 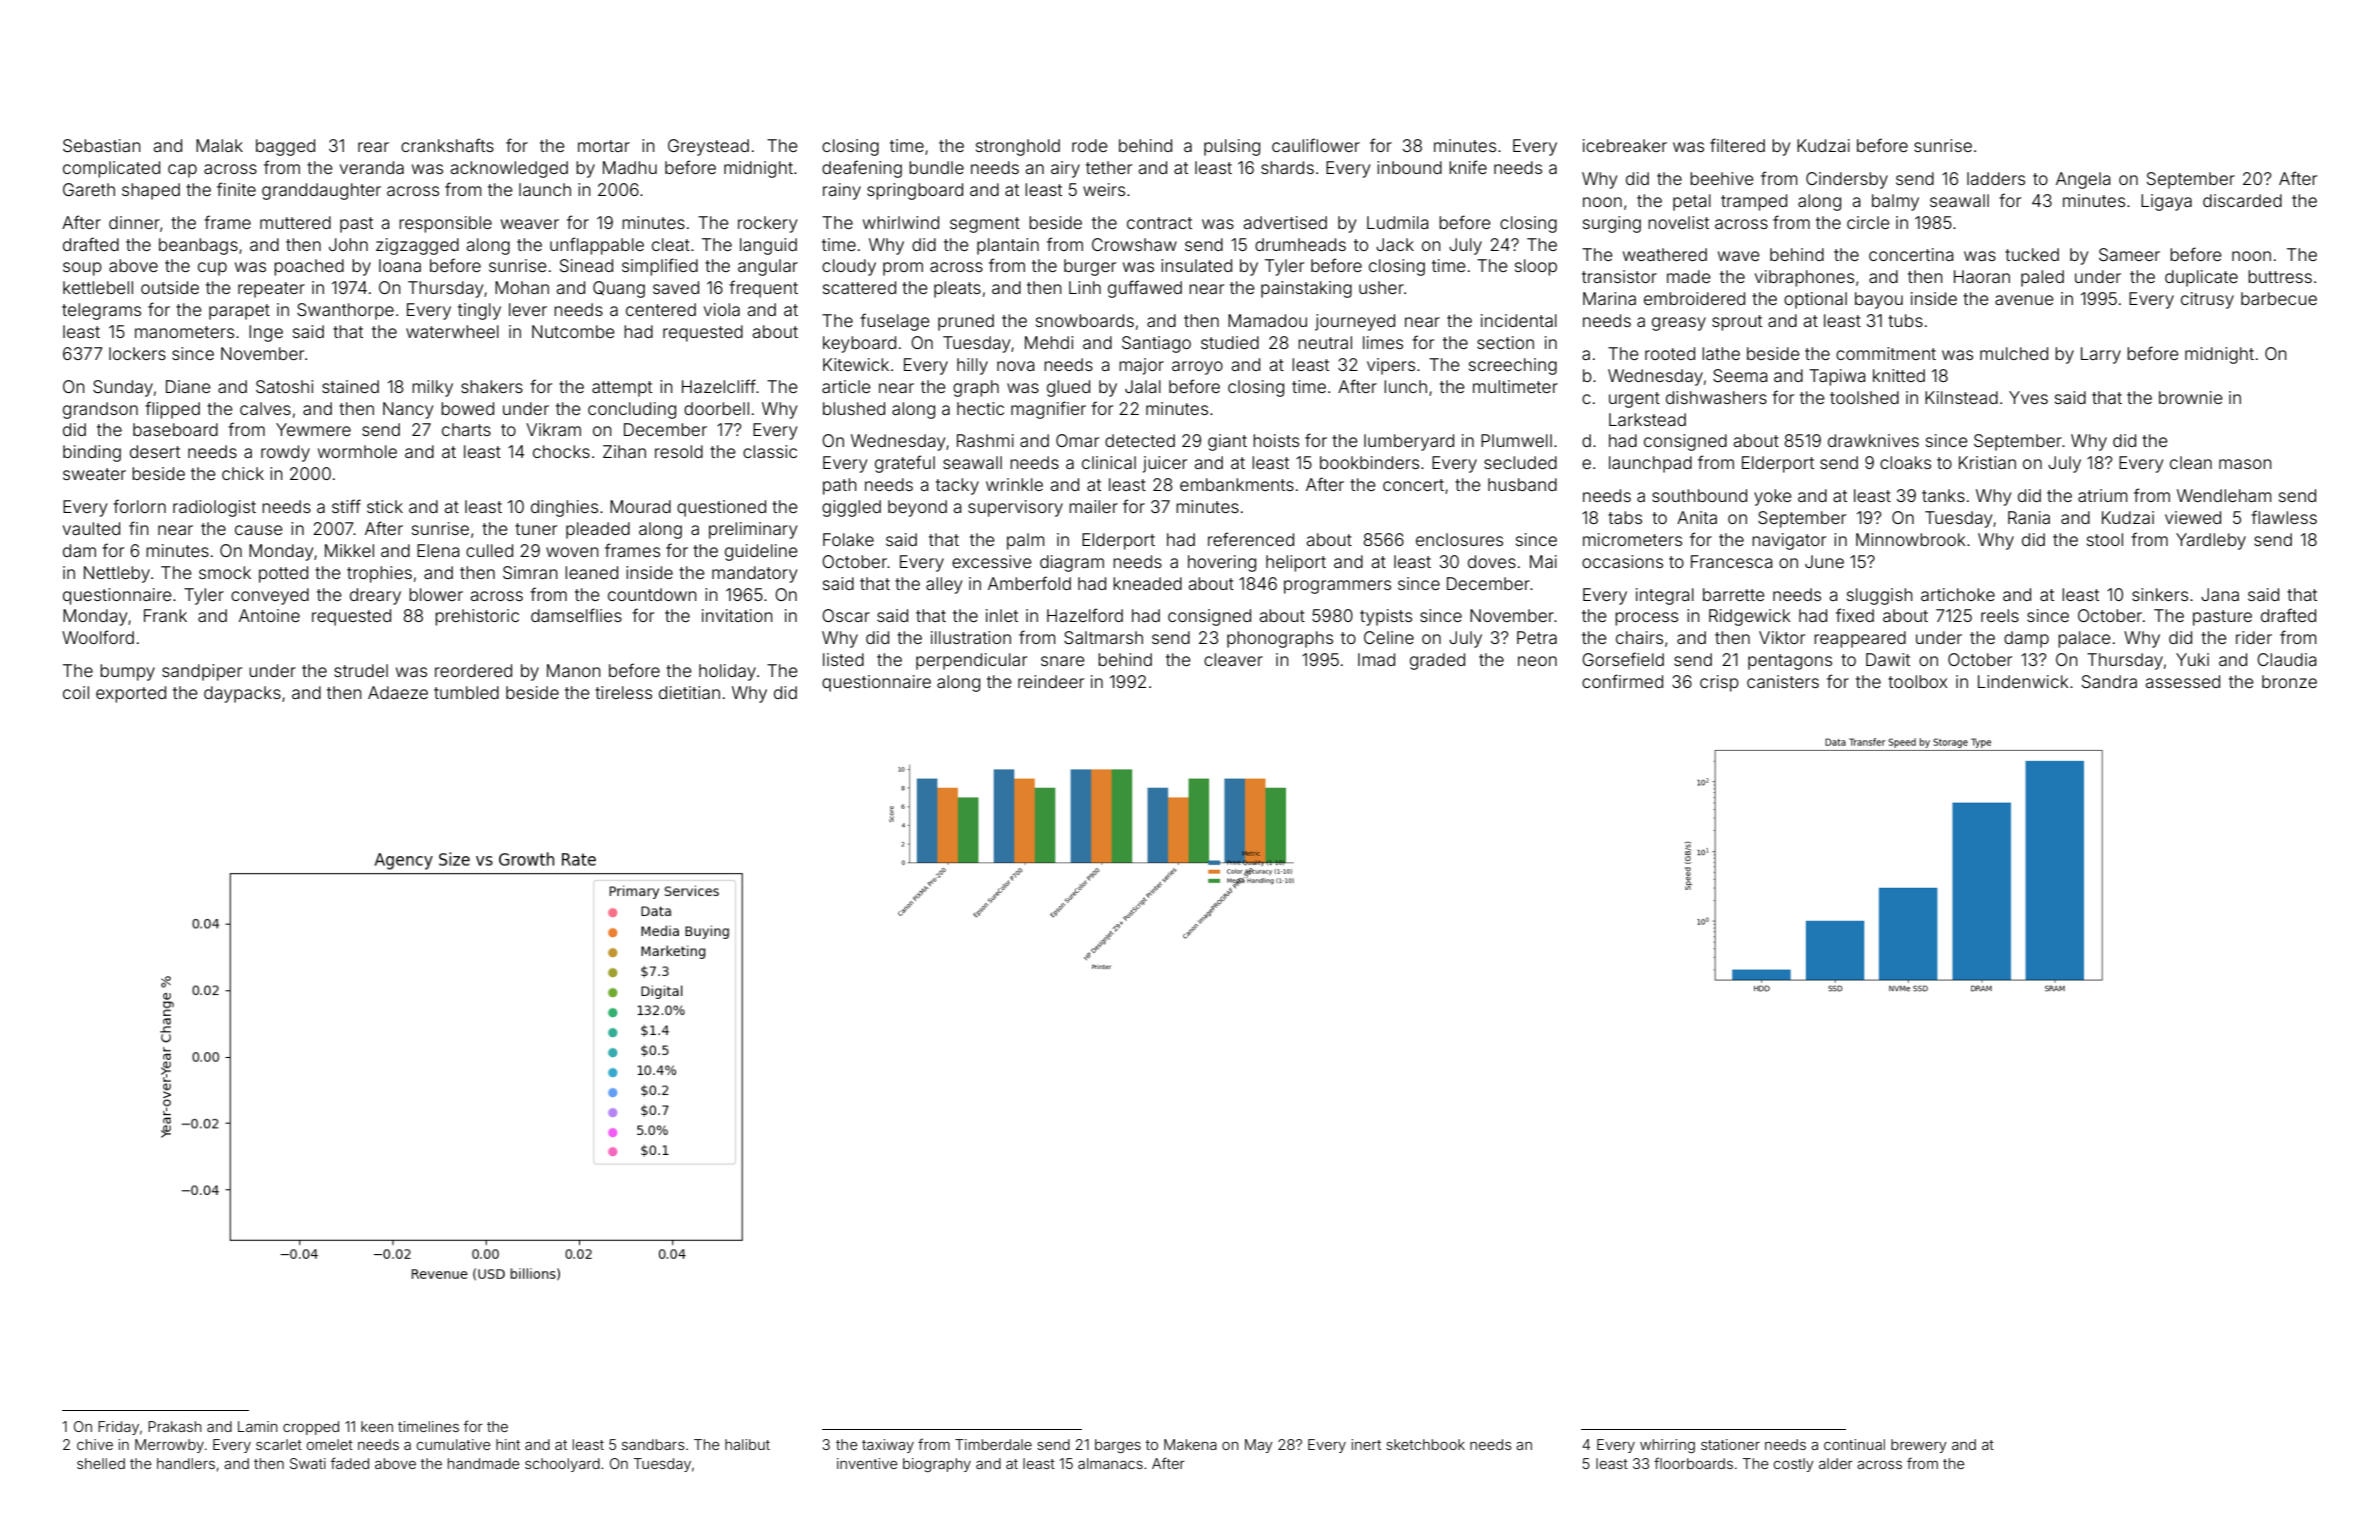 What do you see at coordinates (1783, 681) in the screenshot?
I see `canisters` at bounding box center [1783, 681].
